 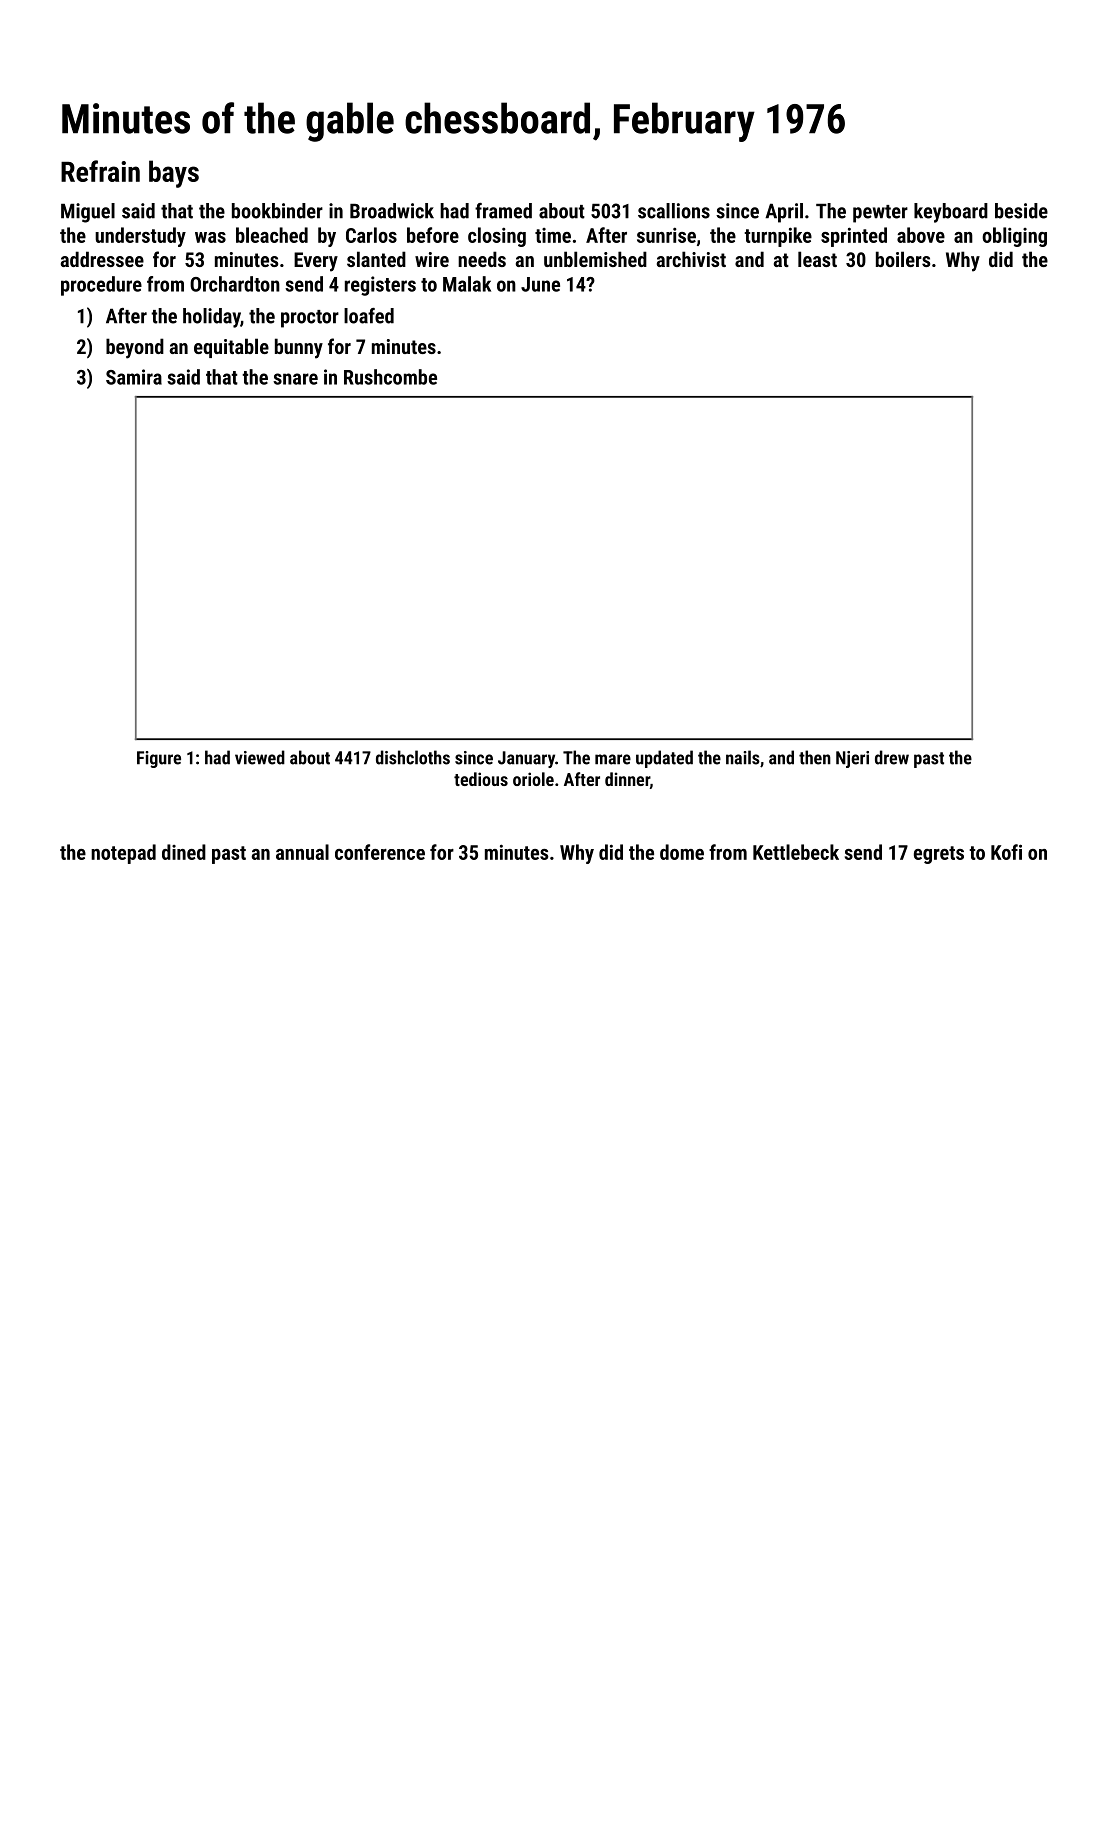 What do you see at coordinates (159, 759) in the screenshot?
I see `Figure` at bounding box center [159, 759].
